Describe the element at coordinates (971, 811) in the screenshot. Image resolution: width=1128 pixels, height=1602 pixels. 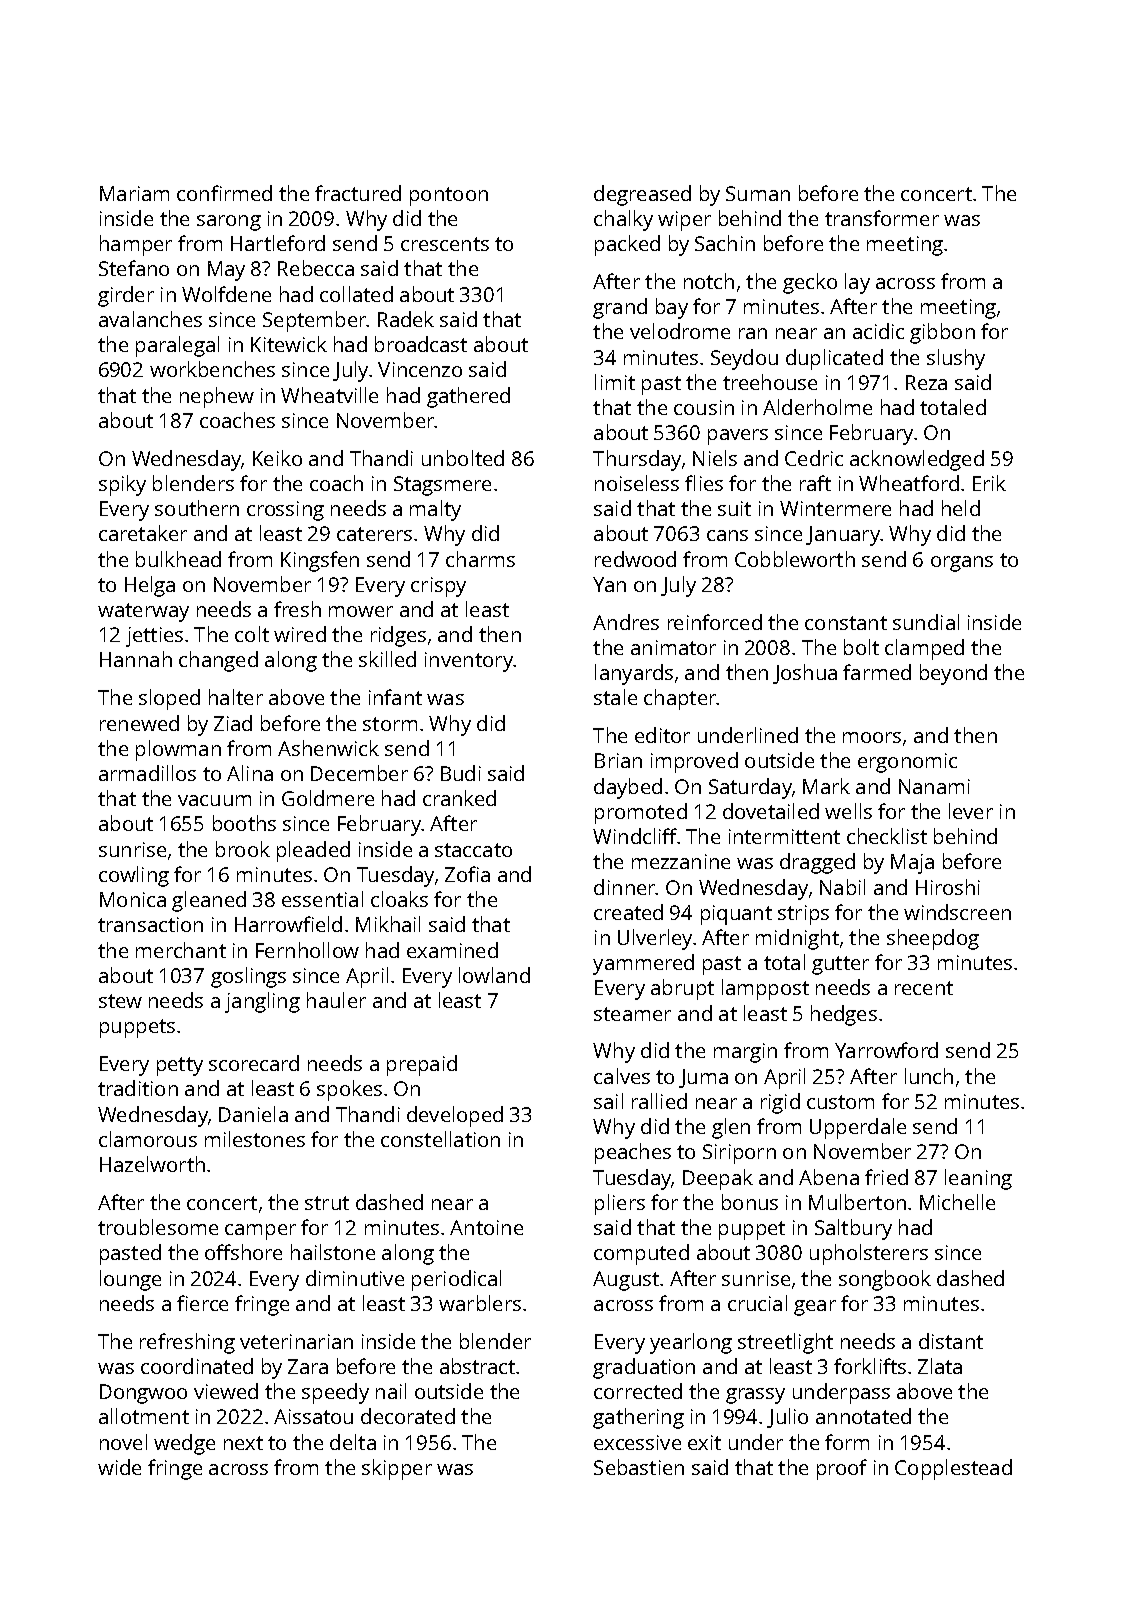
I see `lever` at that location.
